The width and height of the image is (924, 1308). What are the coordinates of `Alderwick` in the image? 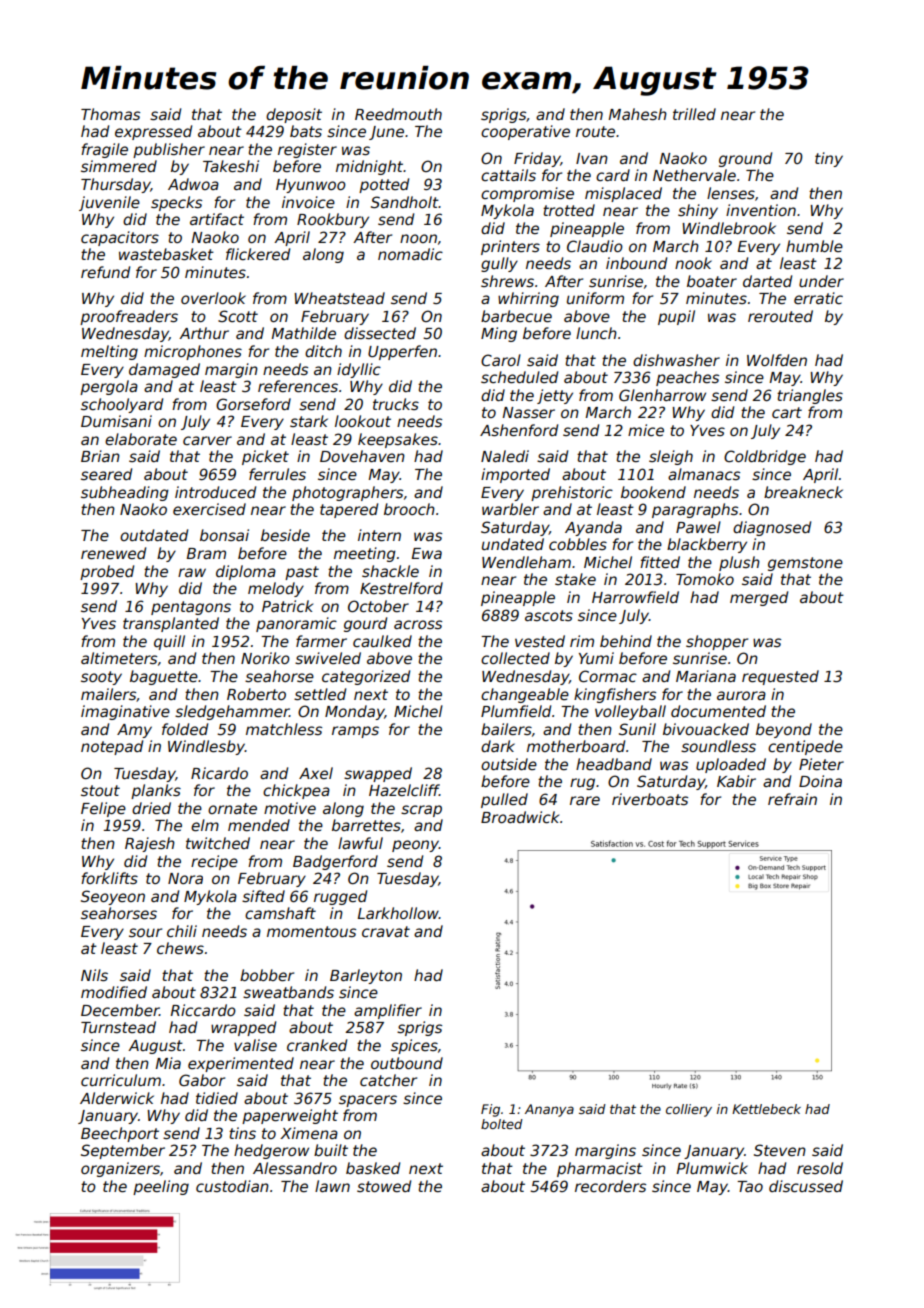 It's located at (117, 1098).
